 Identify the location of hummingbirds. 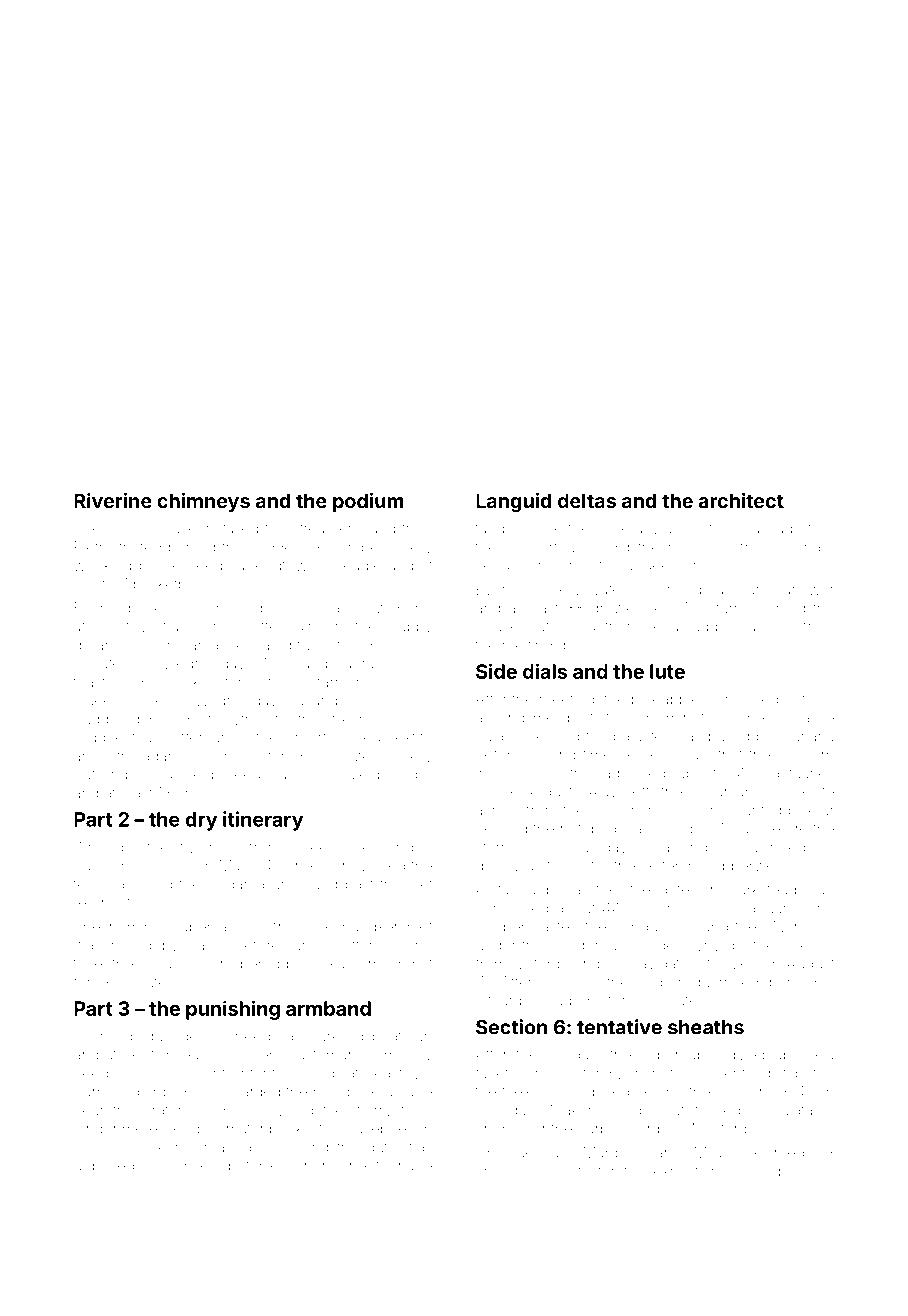
(124, 1093).
